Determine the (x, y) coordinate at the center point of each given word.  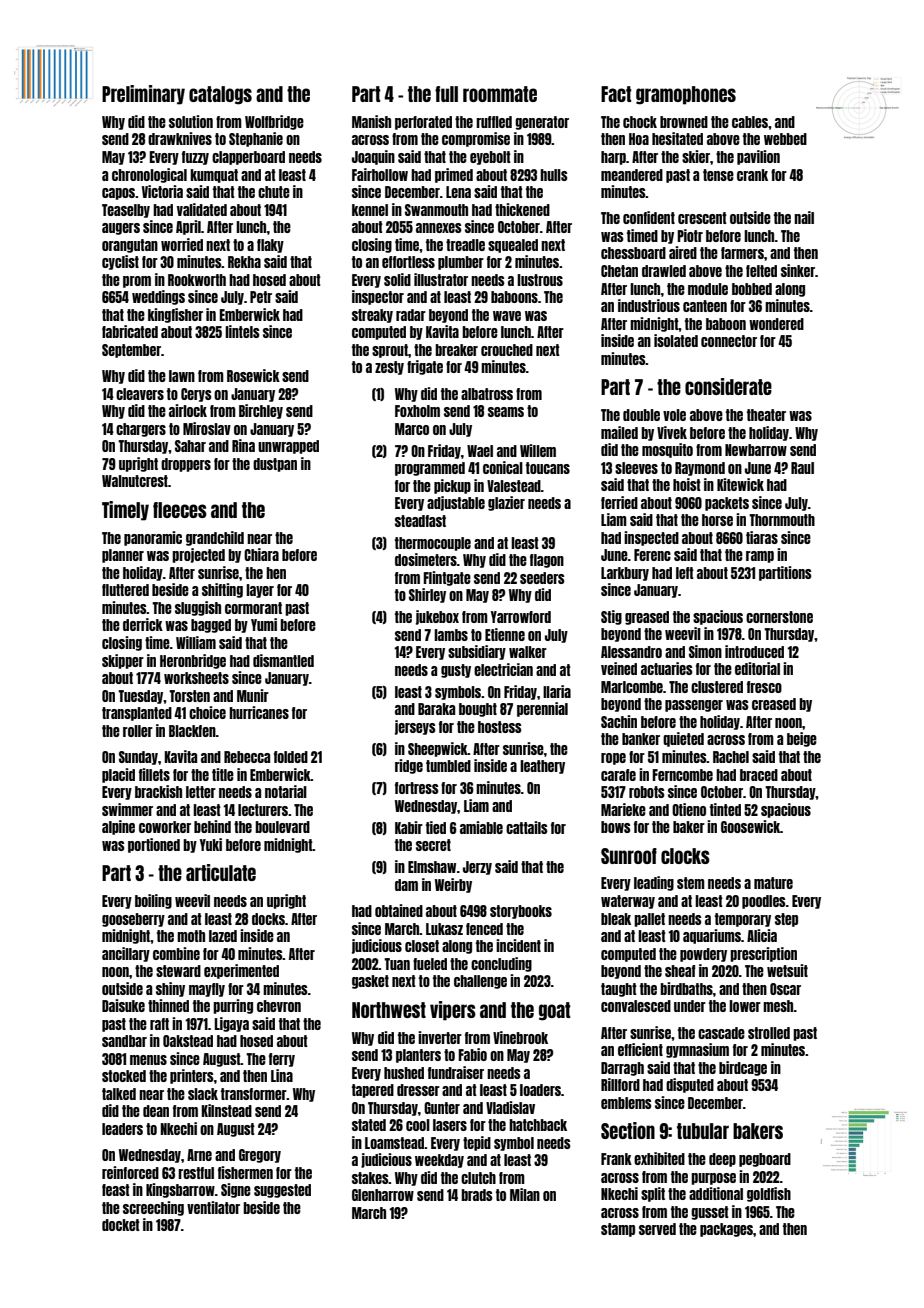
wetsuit (787, 970)
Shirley (427, 595)
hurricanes (259, 712)
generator (542, 123)
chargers (141, 430)
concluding (501, 964)
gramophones (686, 95)
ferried (619, 502)
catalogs (220, 95)
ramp (760, 557)
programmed (430, 469)
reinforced (130, 1172)
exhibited (659, 1158)
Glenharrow (383, 1195)
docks (268, 919)
